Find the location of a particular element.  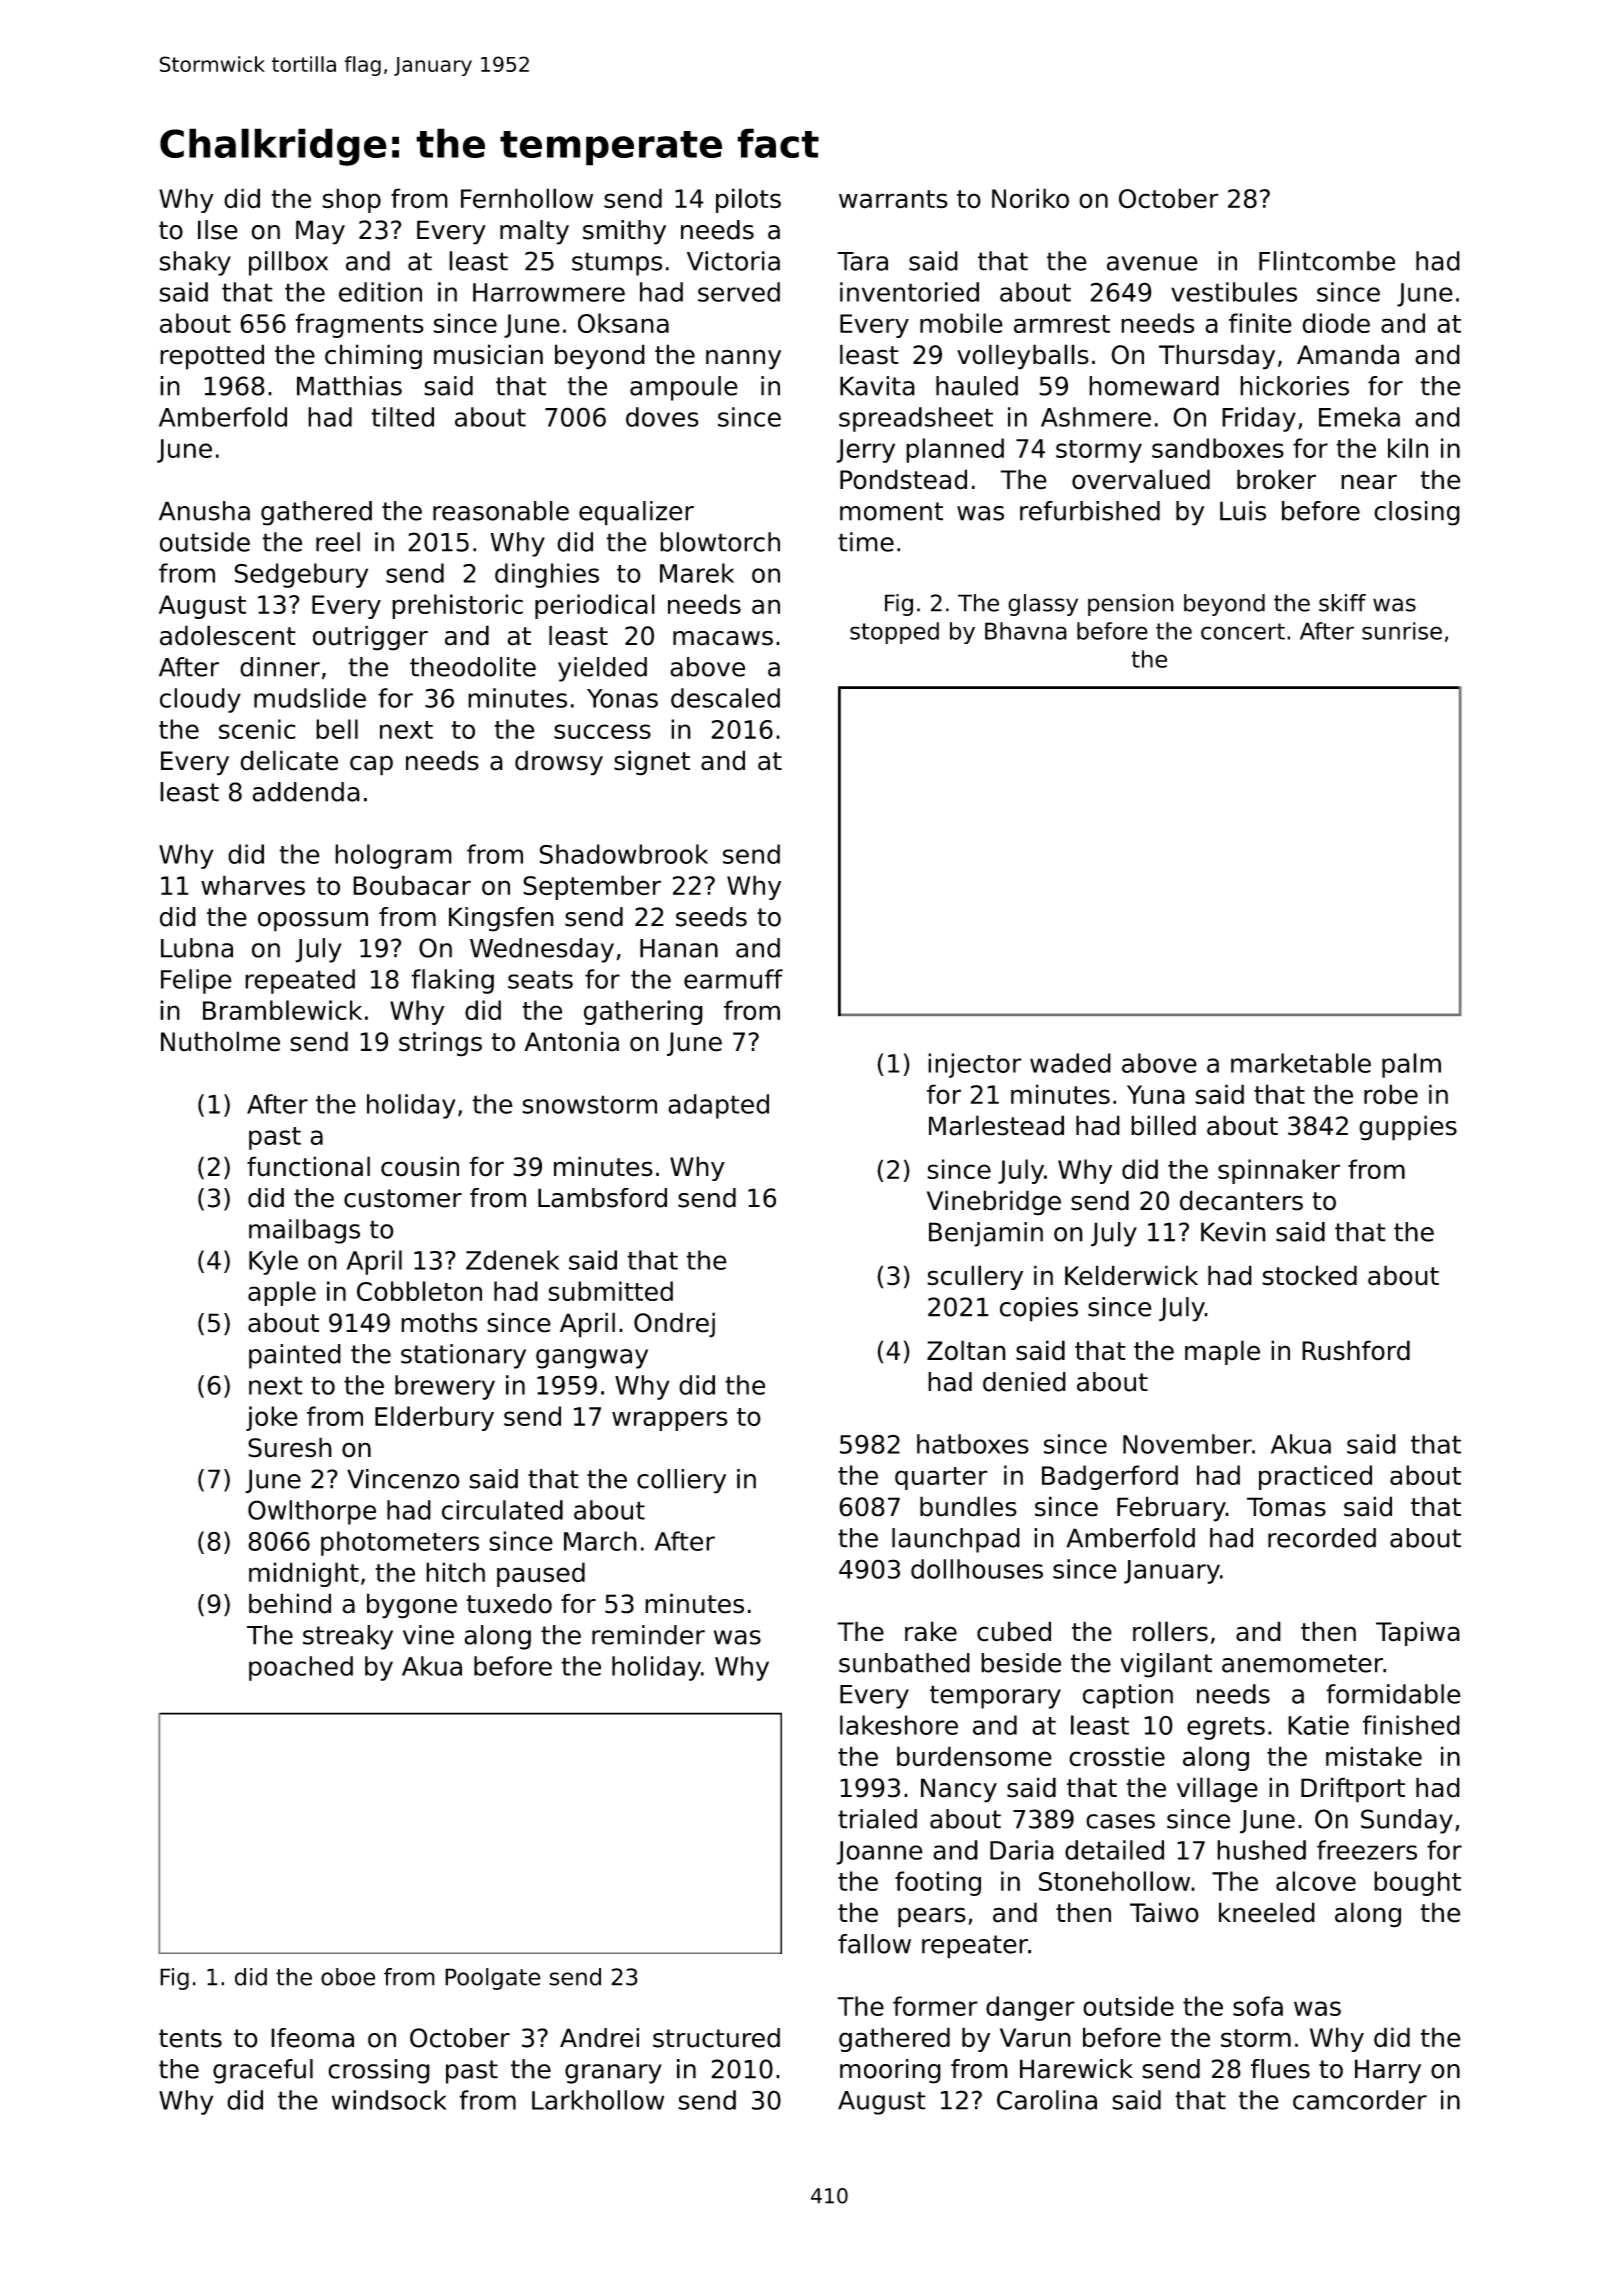

Tapiwa is located at coordinates (1418, 1633).
